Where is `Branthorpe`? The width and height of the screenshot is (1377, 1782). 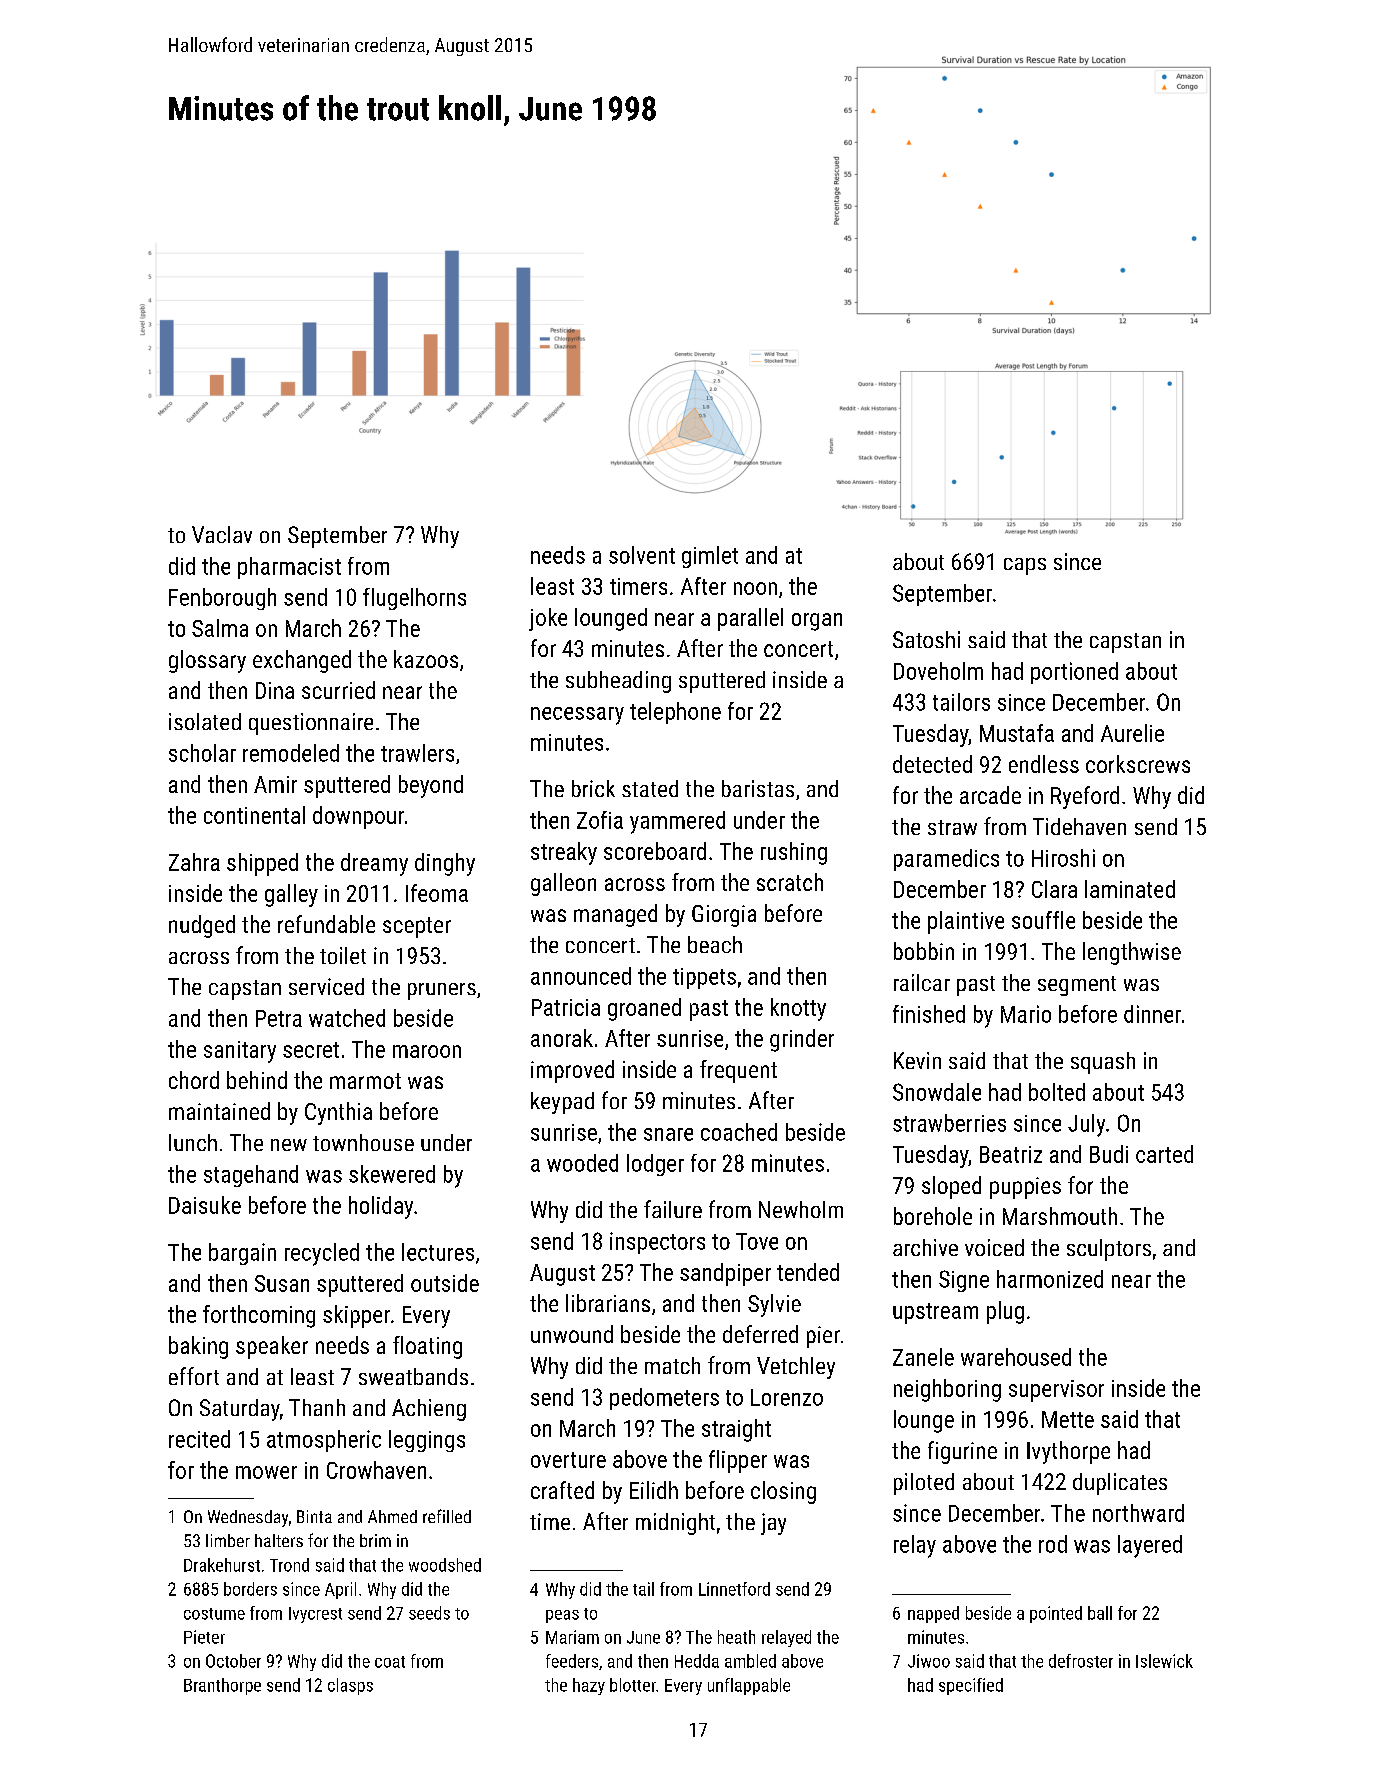 Branthorpe is located at coordinates (222, 1686).
